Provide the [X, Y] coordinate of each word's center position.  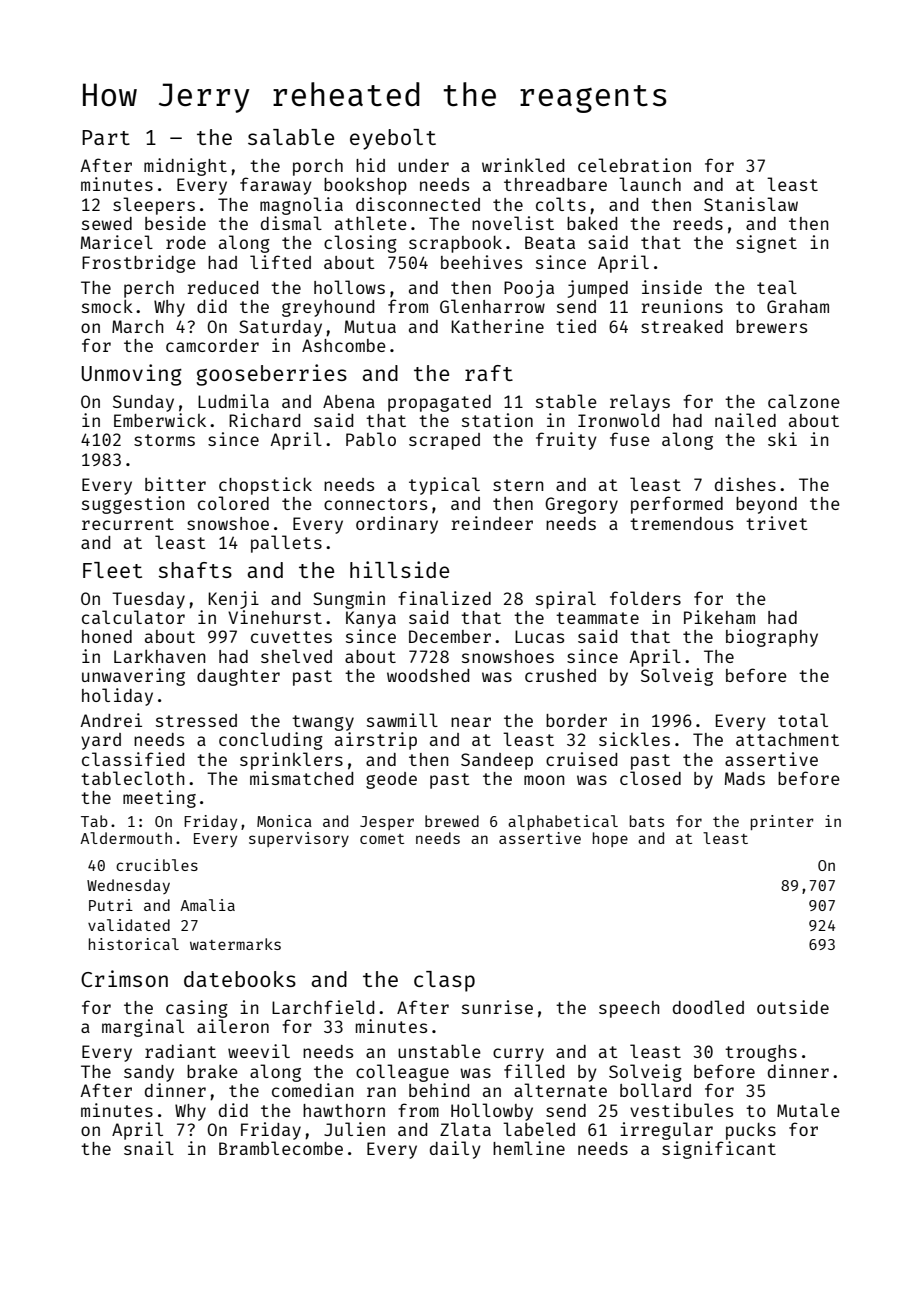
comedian [312, 1090]
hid [370, 165]
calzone [804, 401]
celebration [634, 165]
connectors [375, 504]
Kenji [233, 600]
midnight [185, 167]
